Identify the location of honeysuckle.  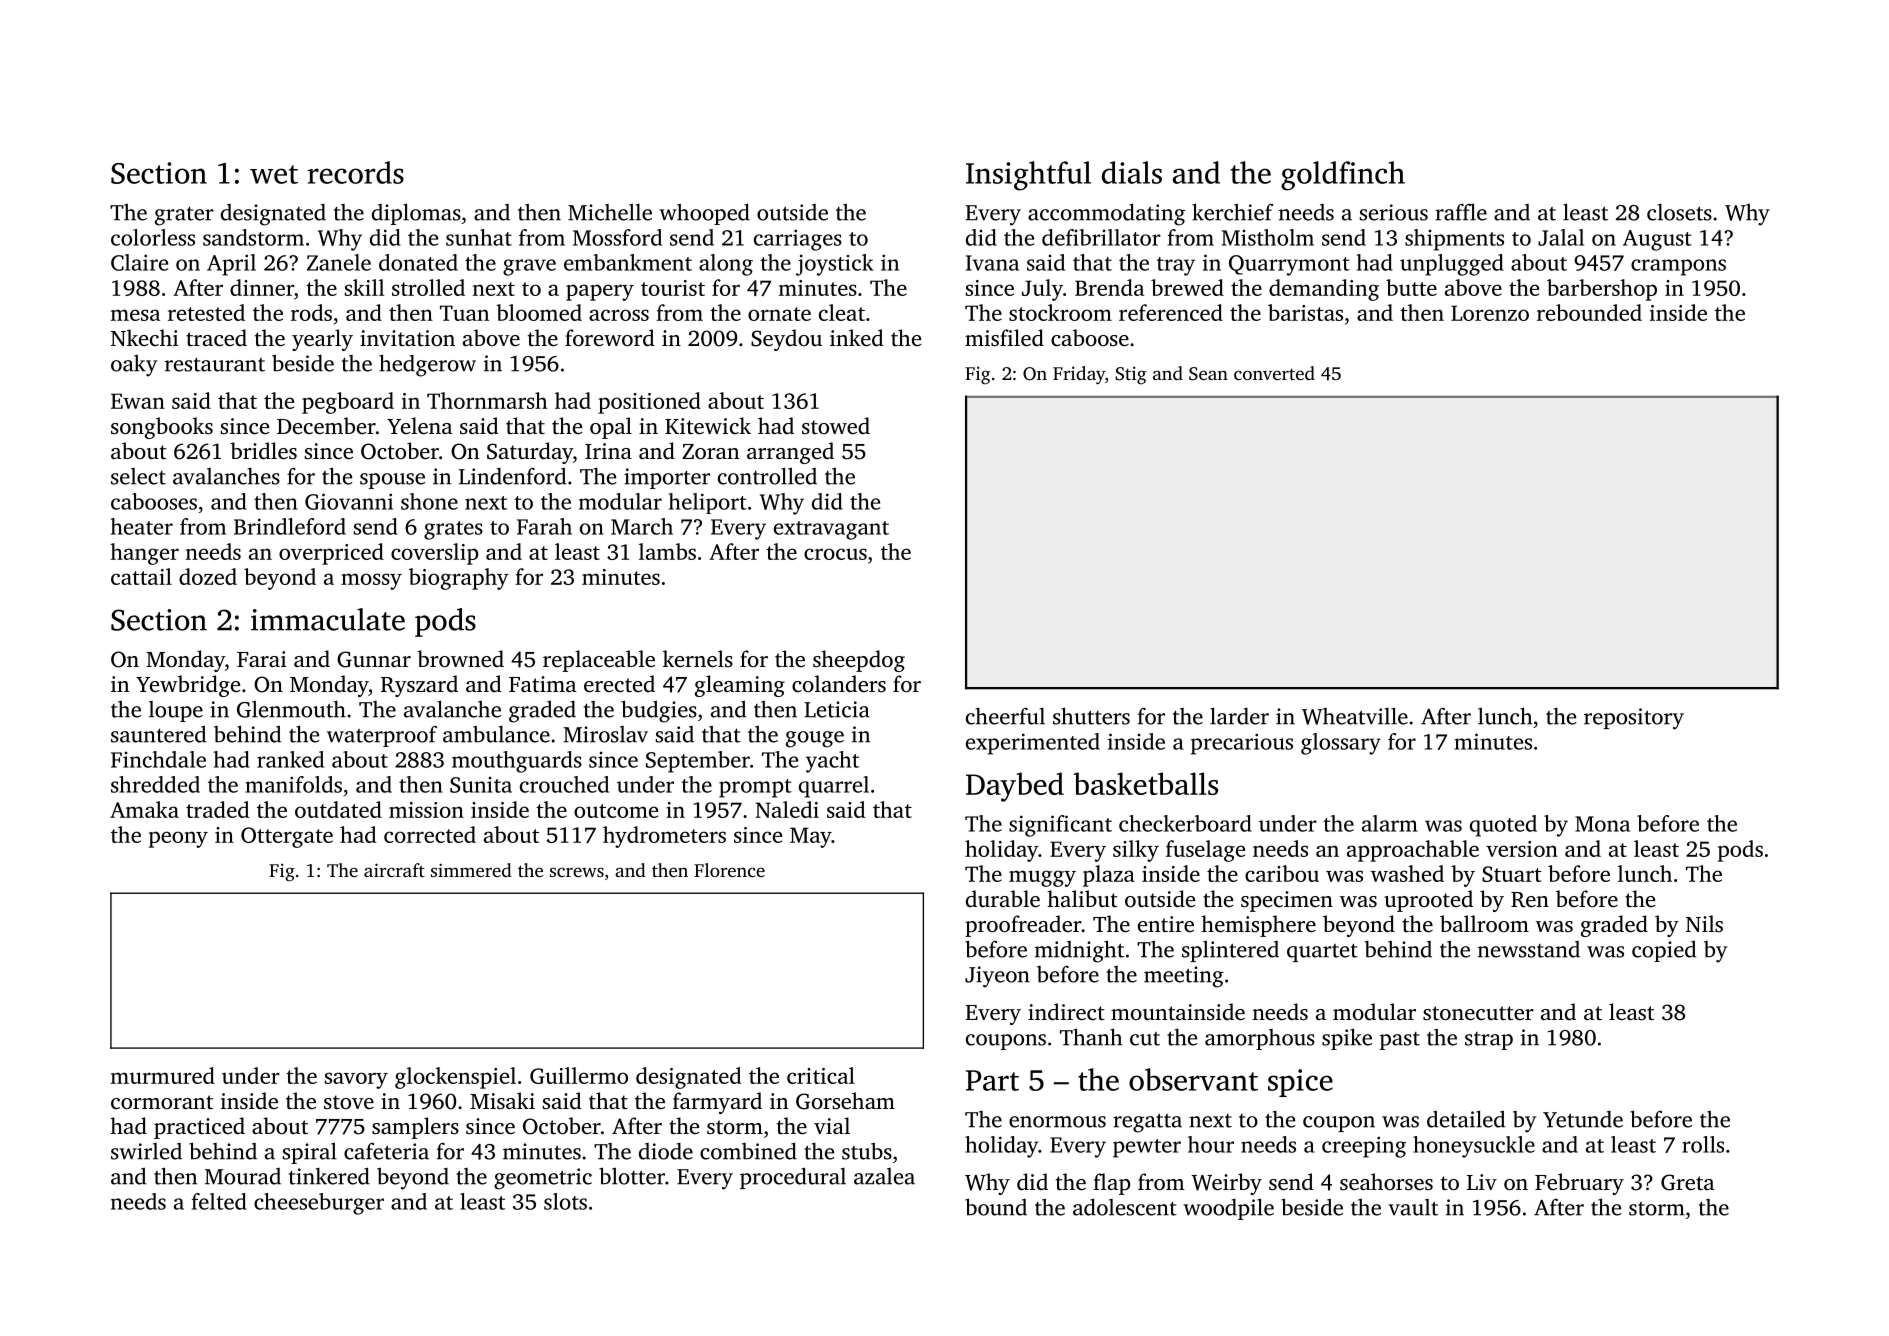
(1474, 1147).
